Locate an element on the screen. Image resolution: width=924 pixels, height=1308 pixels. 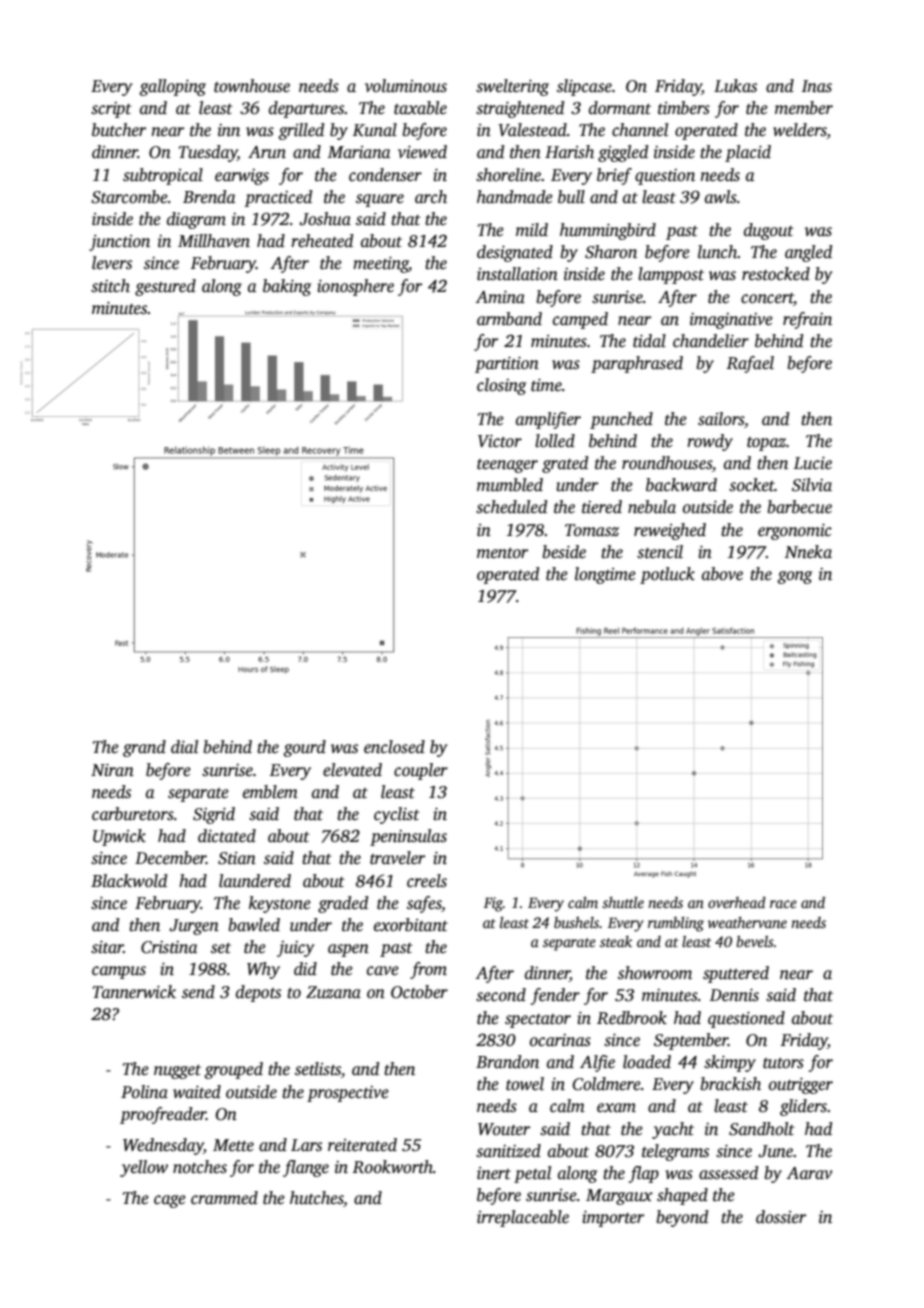
mentor is located at coordinates (502, 553).
